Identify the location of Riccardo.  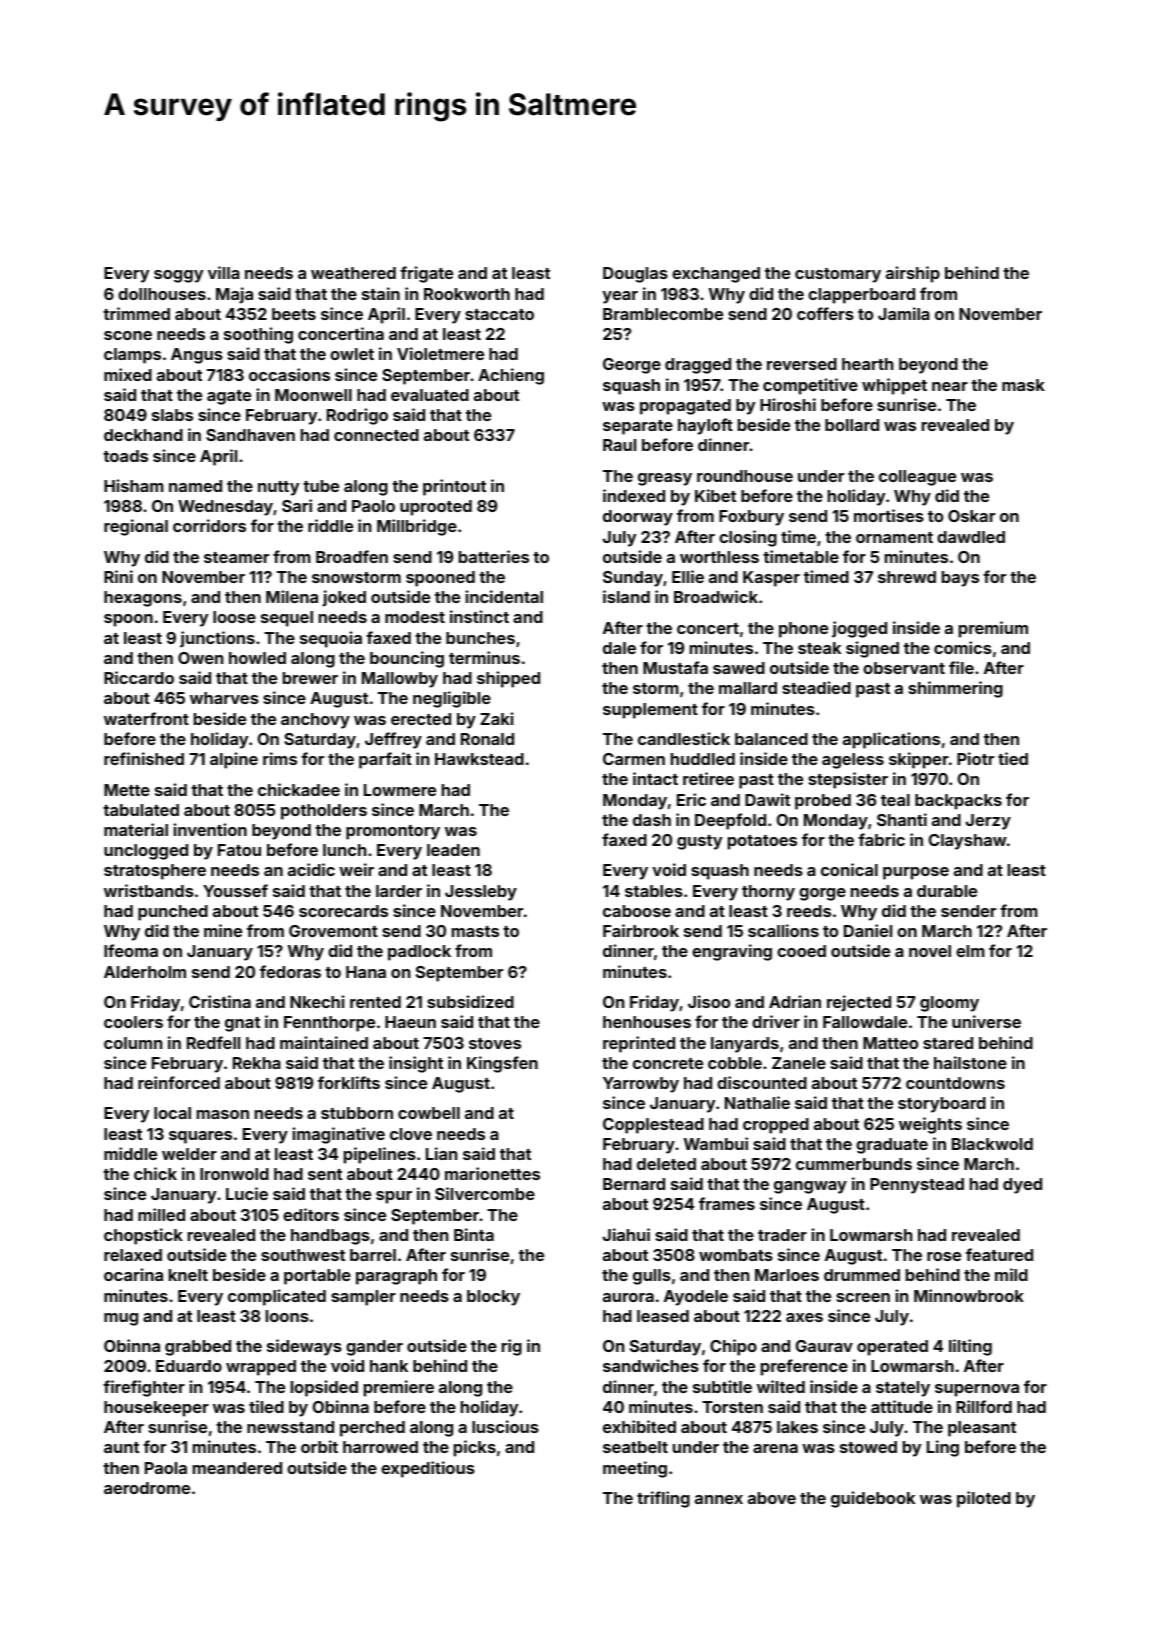
(139, 677).
